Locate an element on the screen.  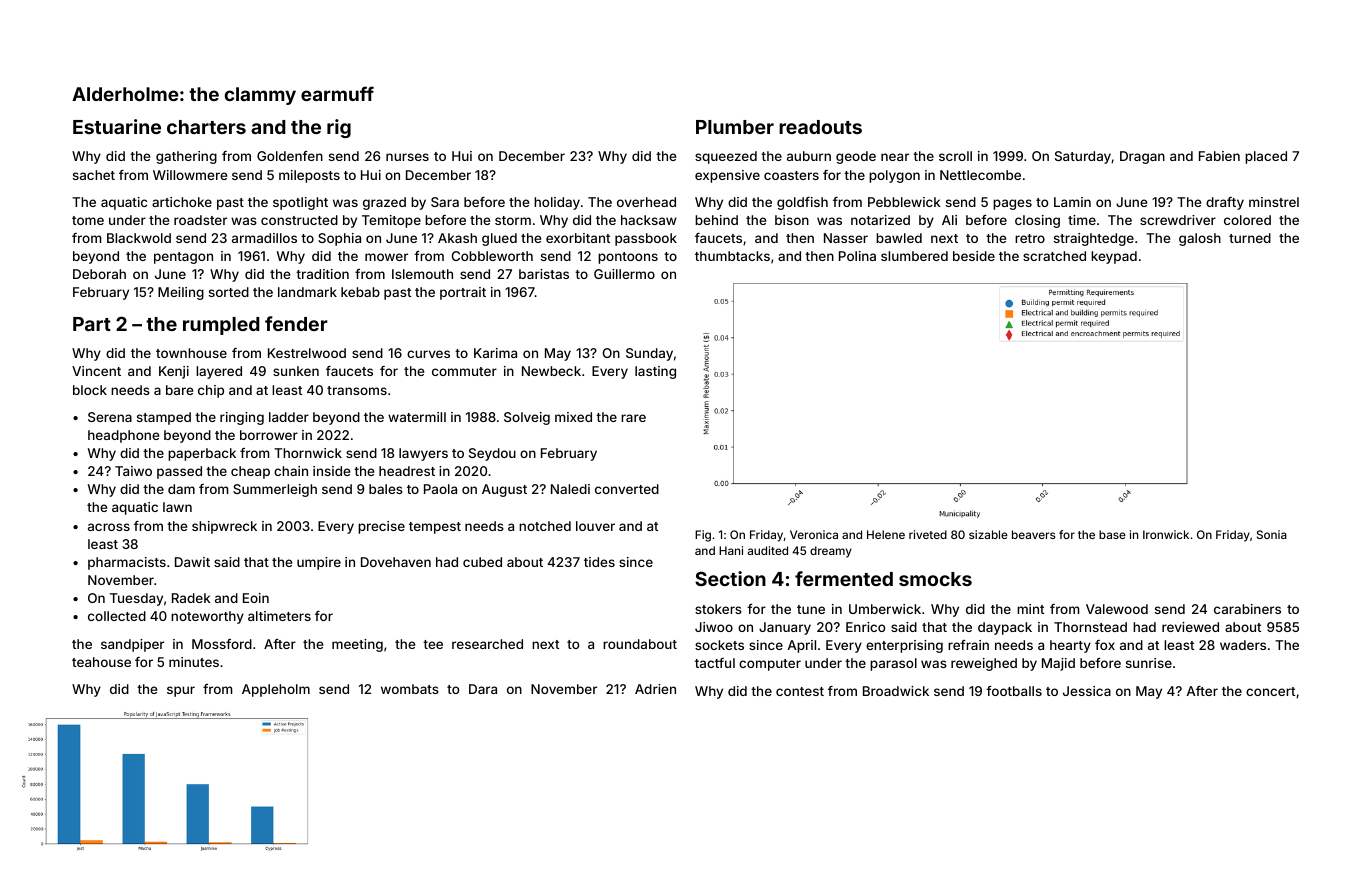
Plumber is located at coordinates (735, 127).
